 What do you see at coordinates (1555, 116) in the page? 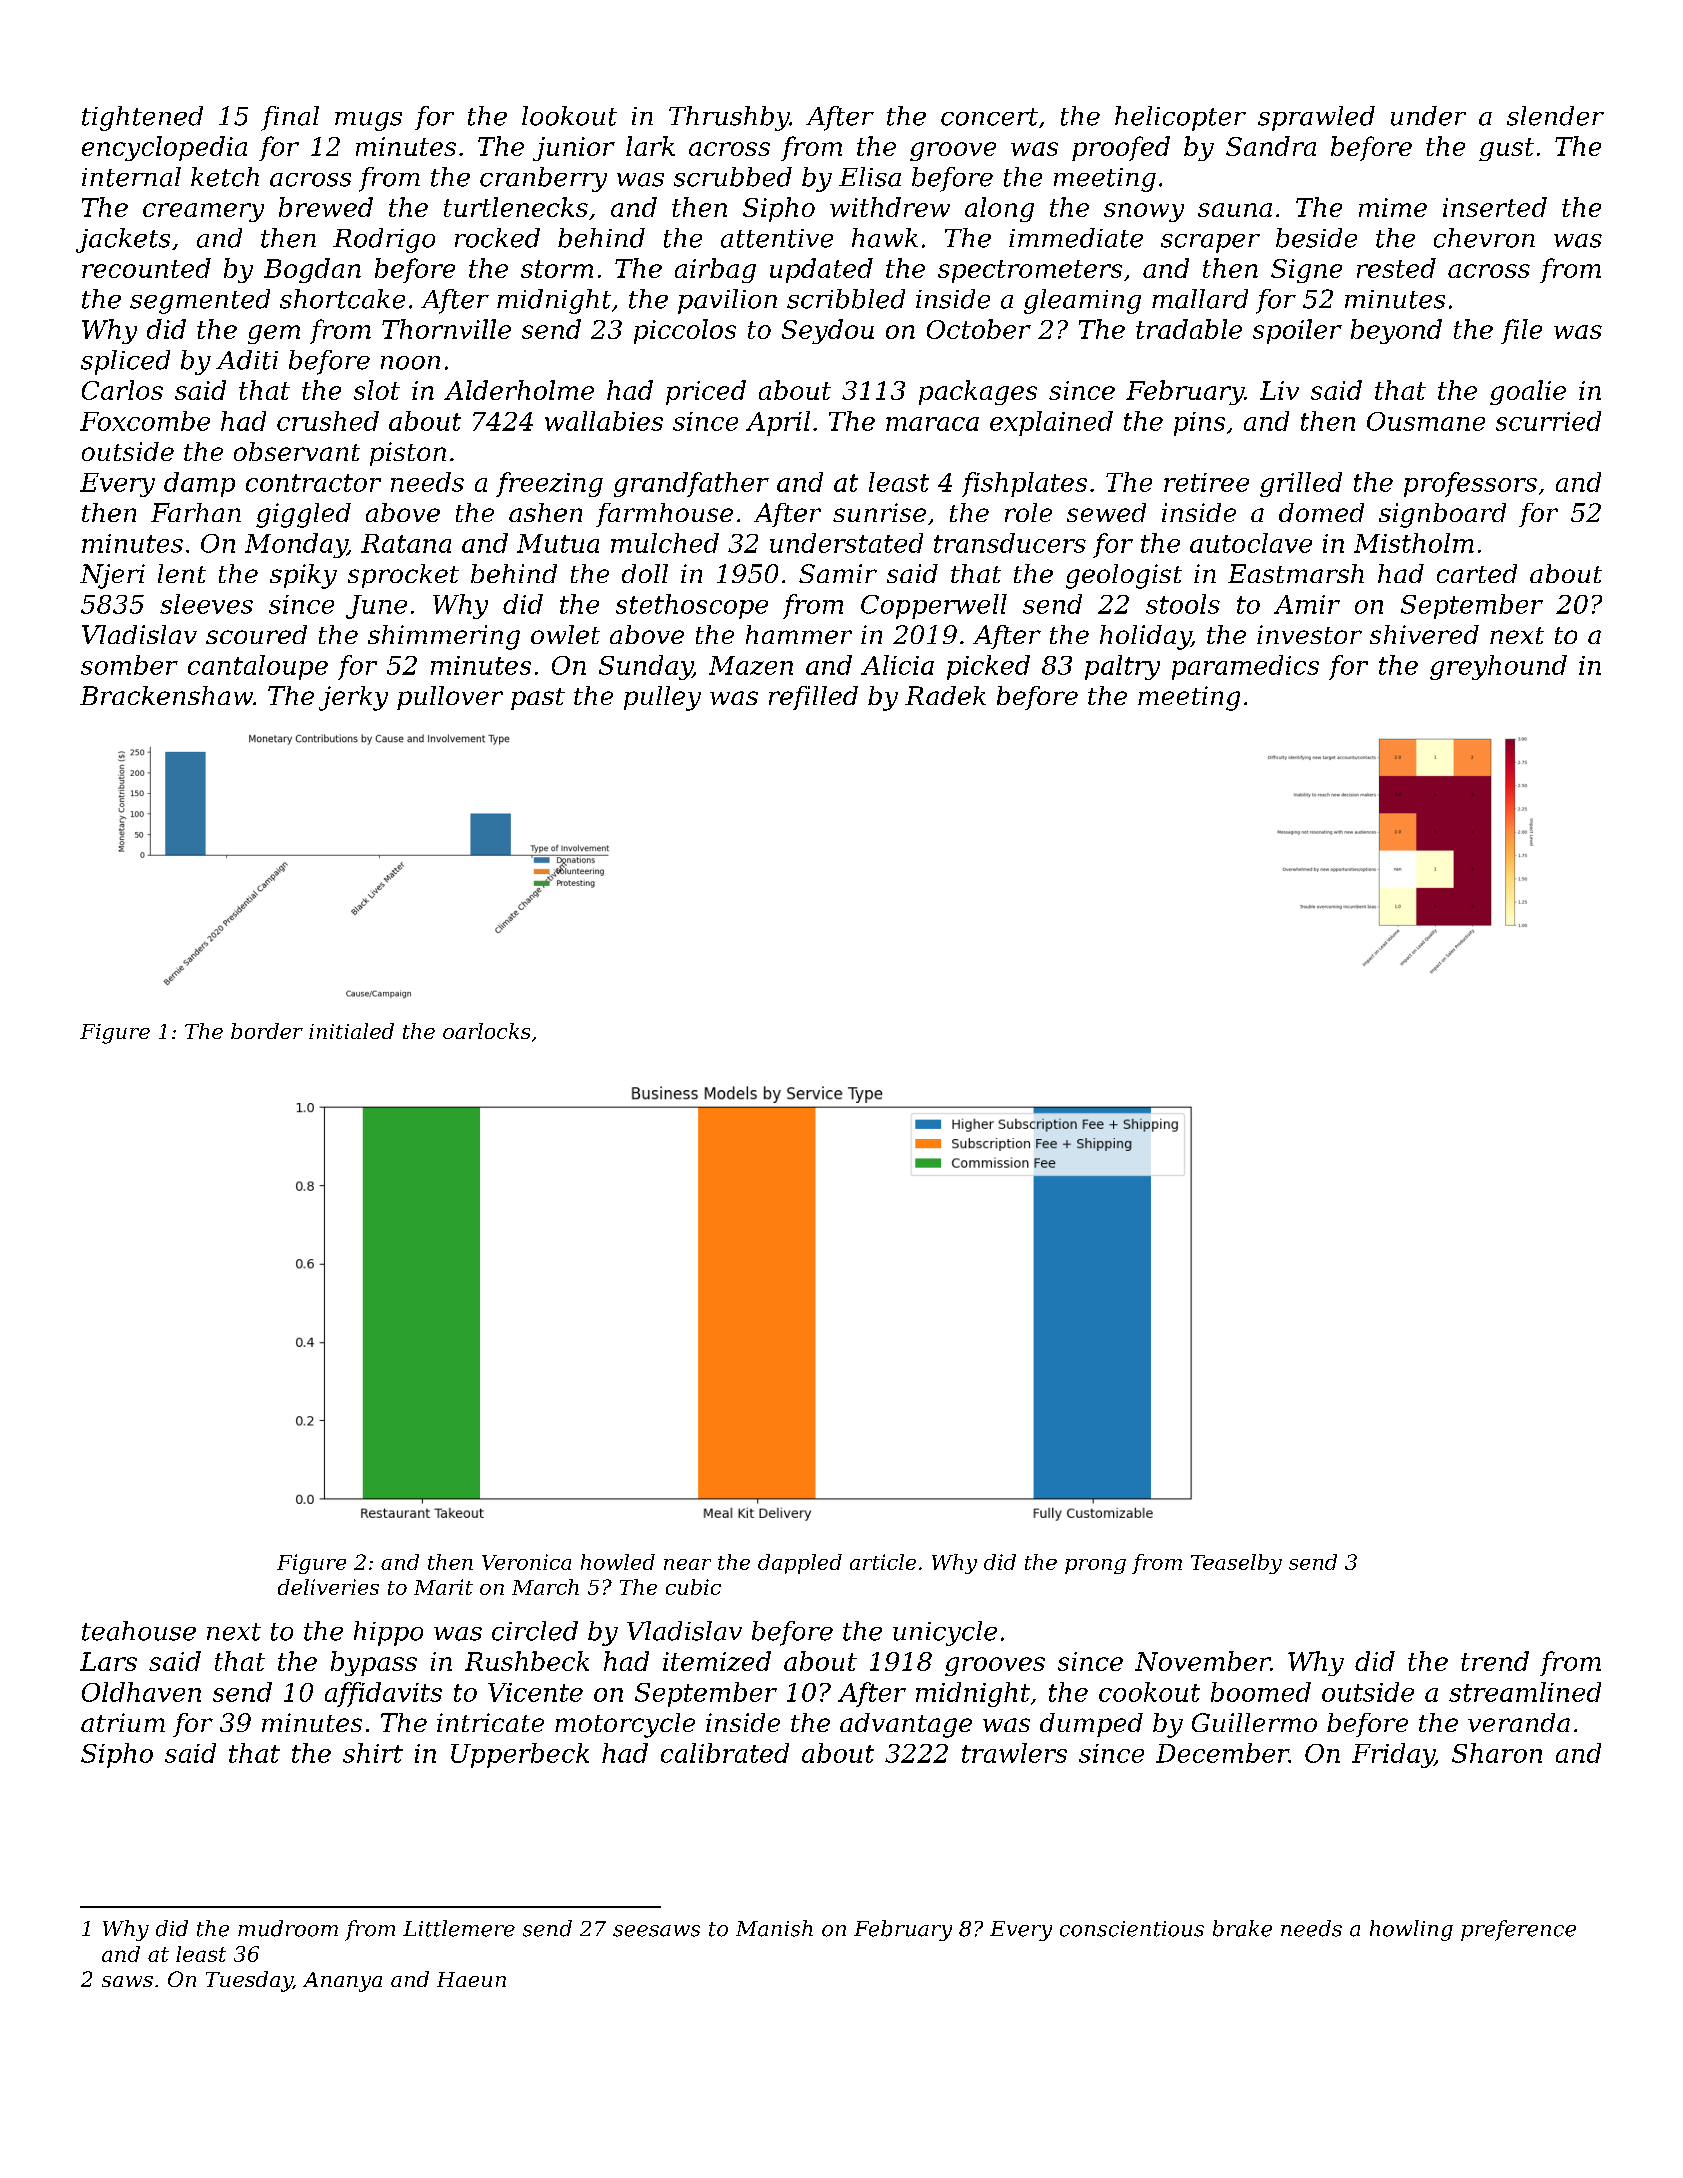
I see `slender` at bounding box center [1555, 116].
